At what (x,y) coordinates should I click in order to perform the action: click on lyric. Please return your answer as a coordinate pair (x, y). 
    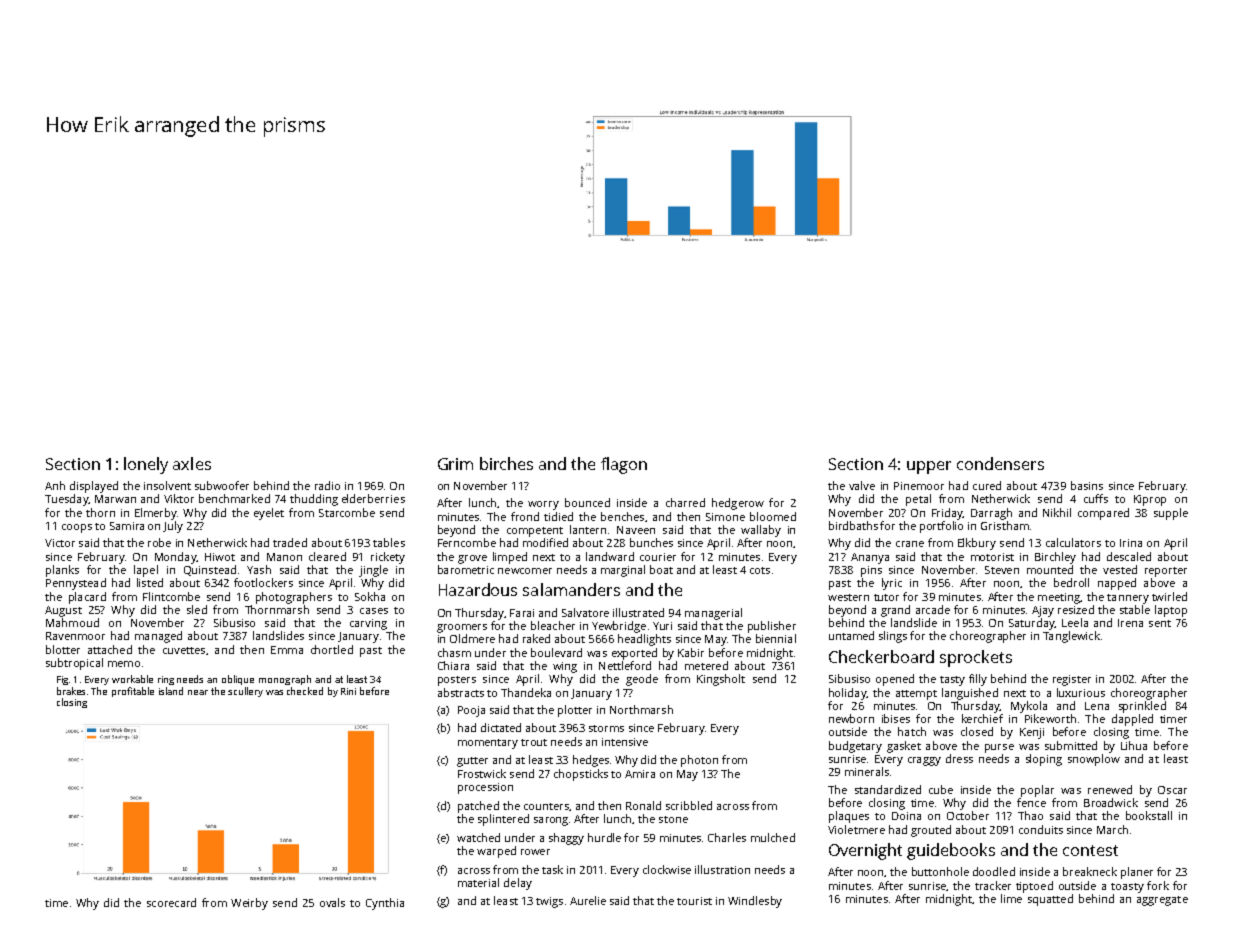
    Looking at the image, I should click on (892, 584).
